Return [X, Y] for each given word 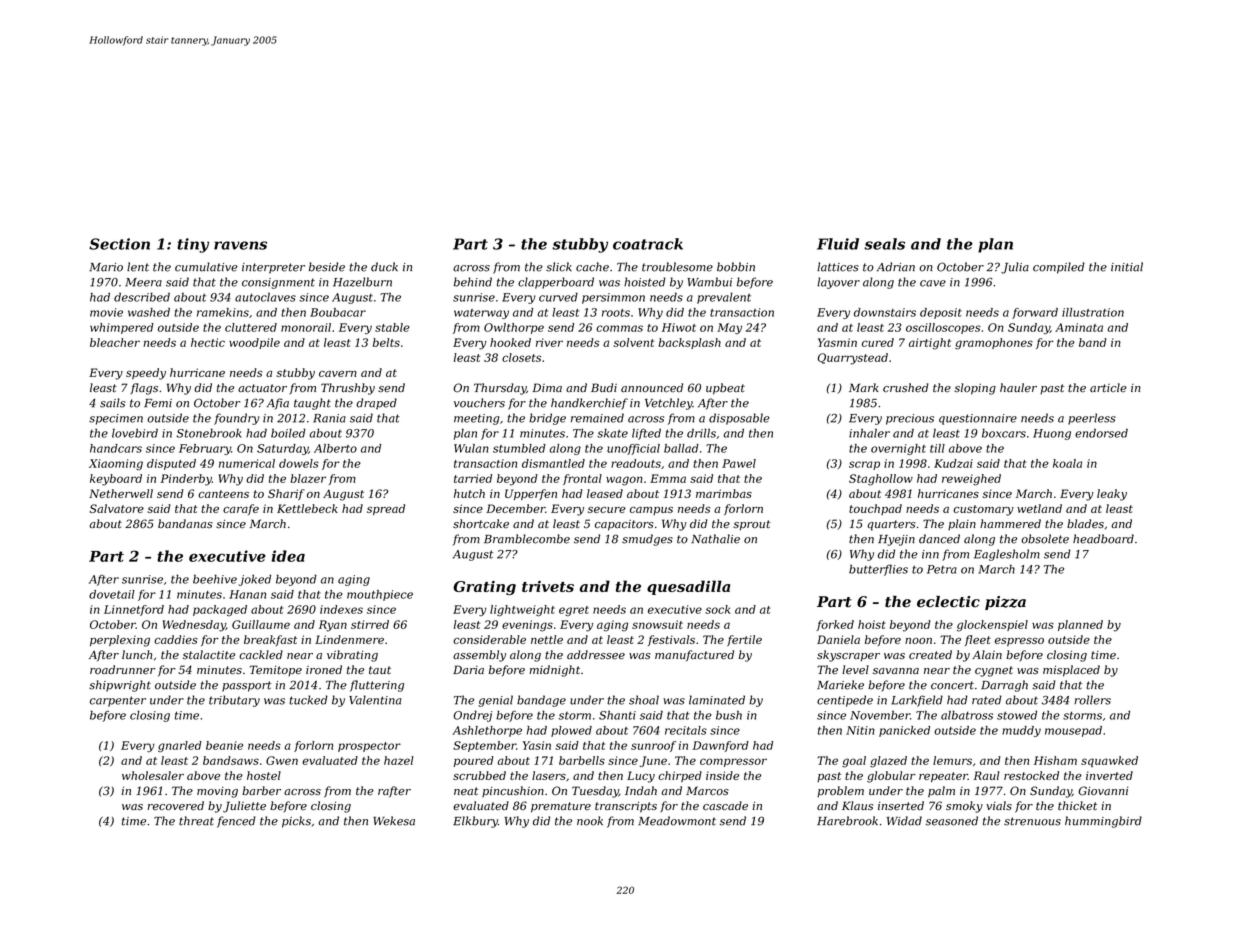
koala [1067, 463]
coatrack [648, 244]
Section [119, 244]
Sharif [286, 494]
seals [884, 244]
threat [196, 821]
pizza [1005, 603]
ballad [681, 448]
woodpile [254, 343]
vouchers [479, 403]
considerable [489, 639]
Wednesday [194, 626]
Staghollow [881, 480]
